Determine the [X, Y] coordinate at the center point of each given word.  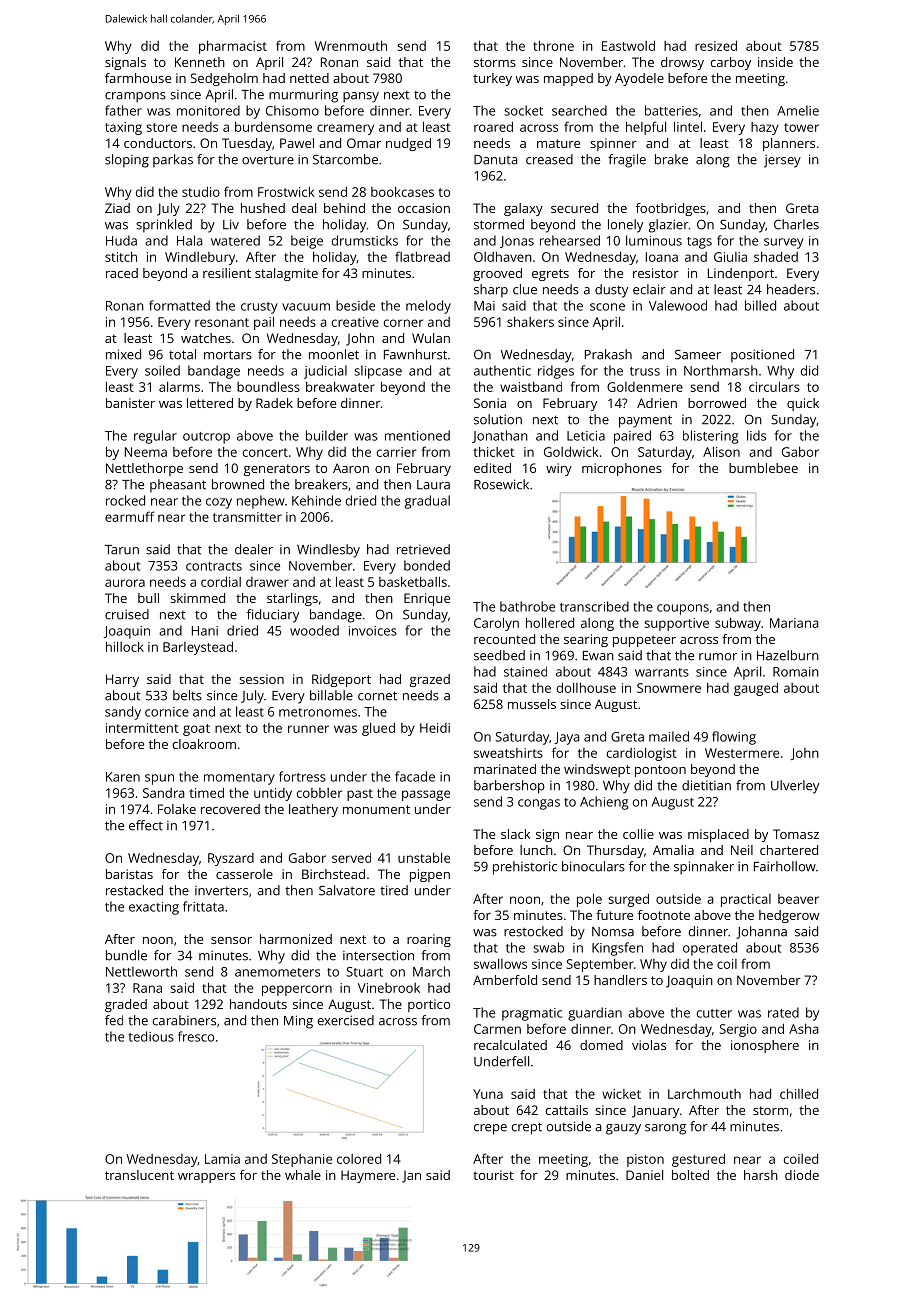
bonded [427, 565]
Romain [796, 672]
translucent [139, 1175]
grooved [497, 274]
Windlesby [328, 551]
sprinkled [164, 226]
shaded [776, 256]
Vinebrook [389, 988]
